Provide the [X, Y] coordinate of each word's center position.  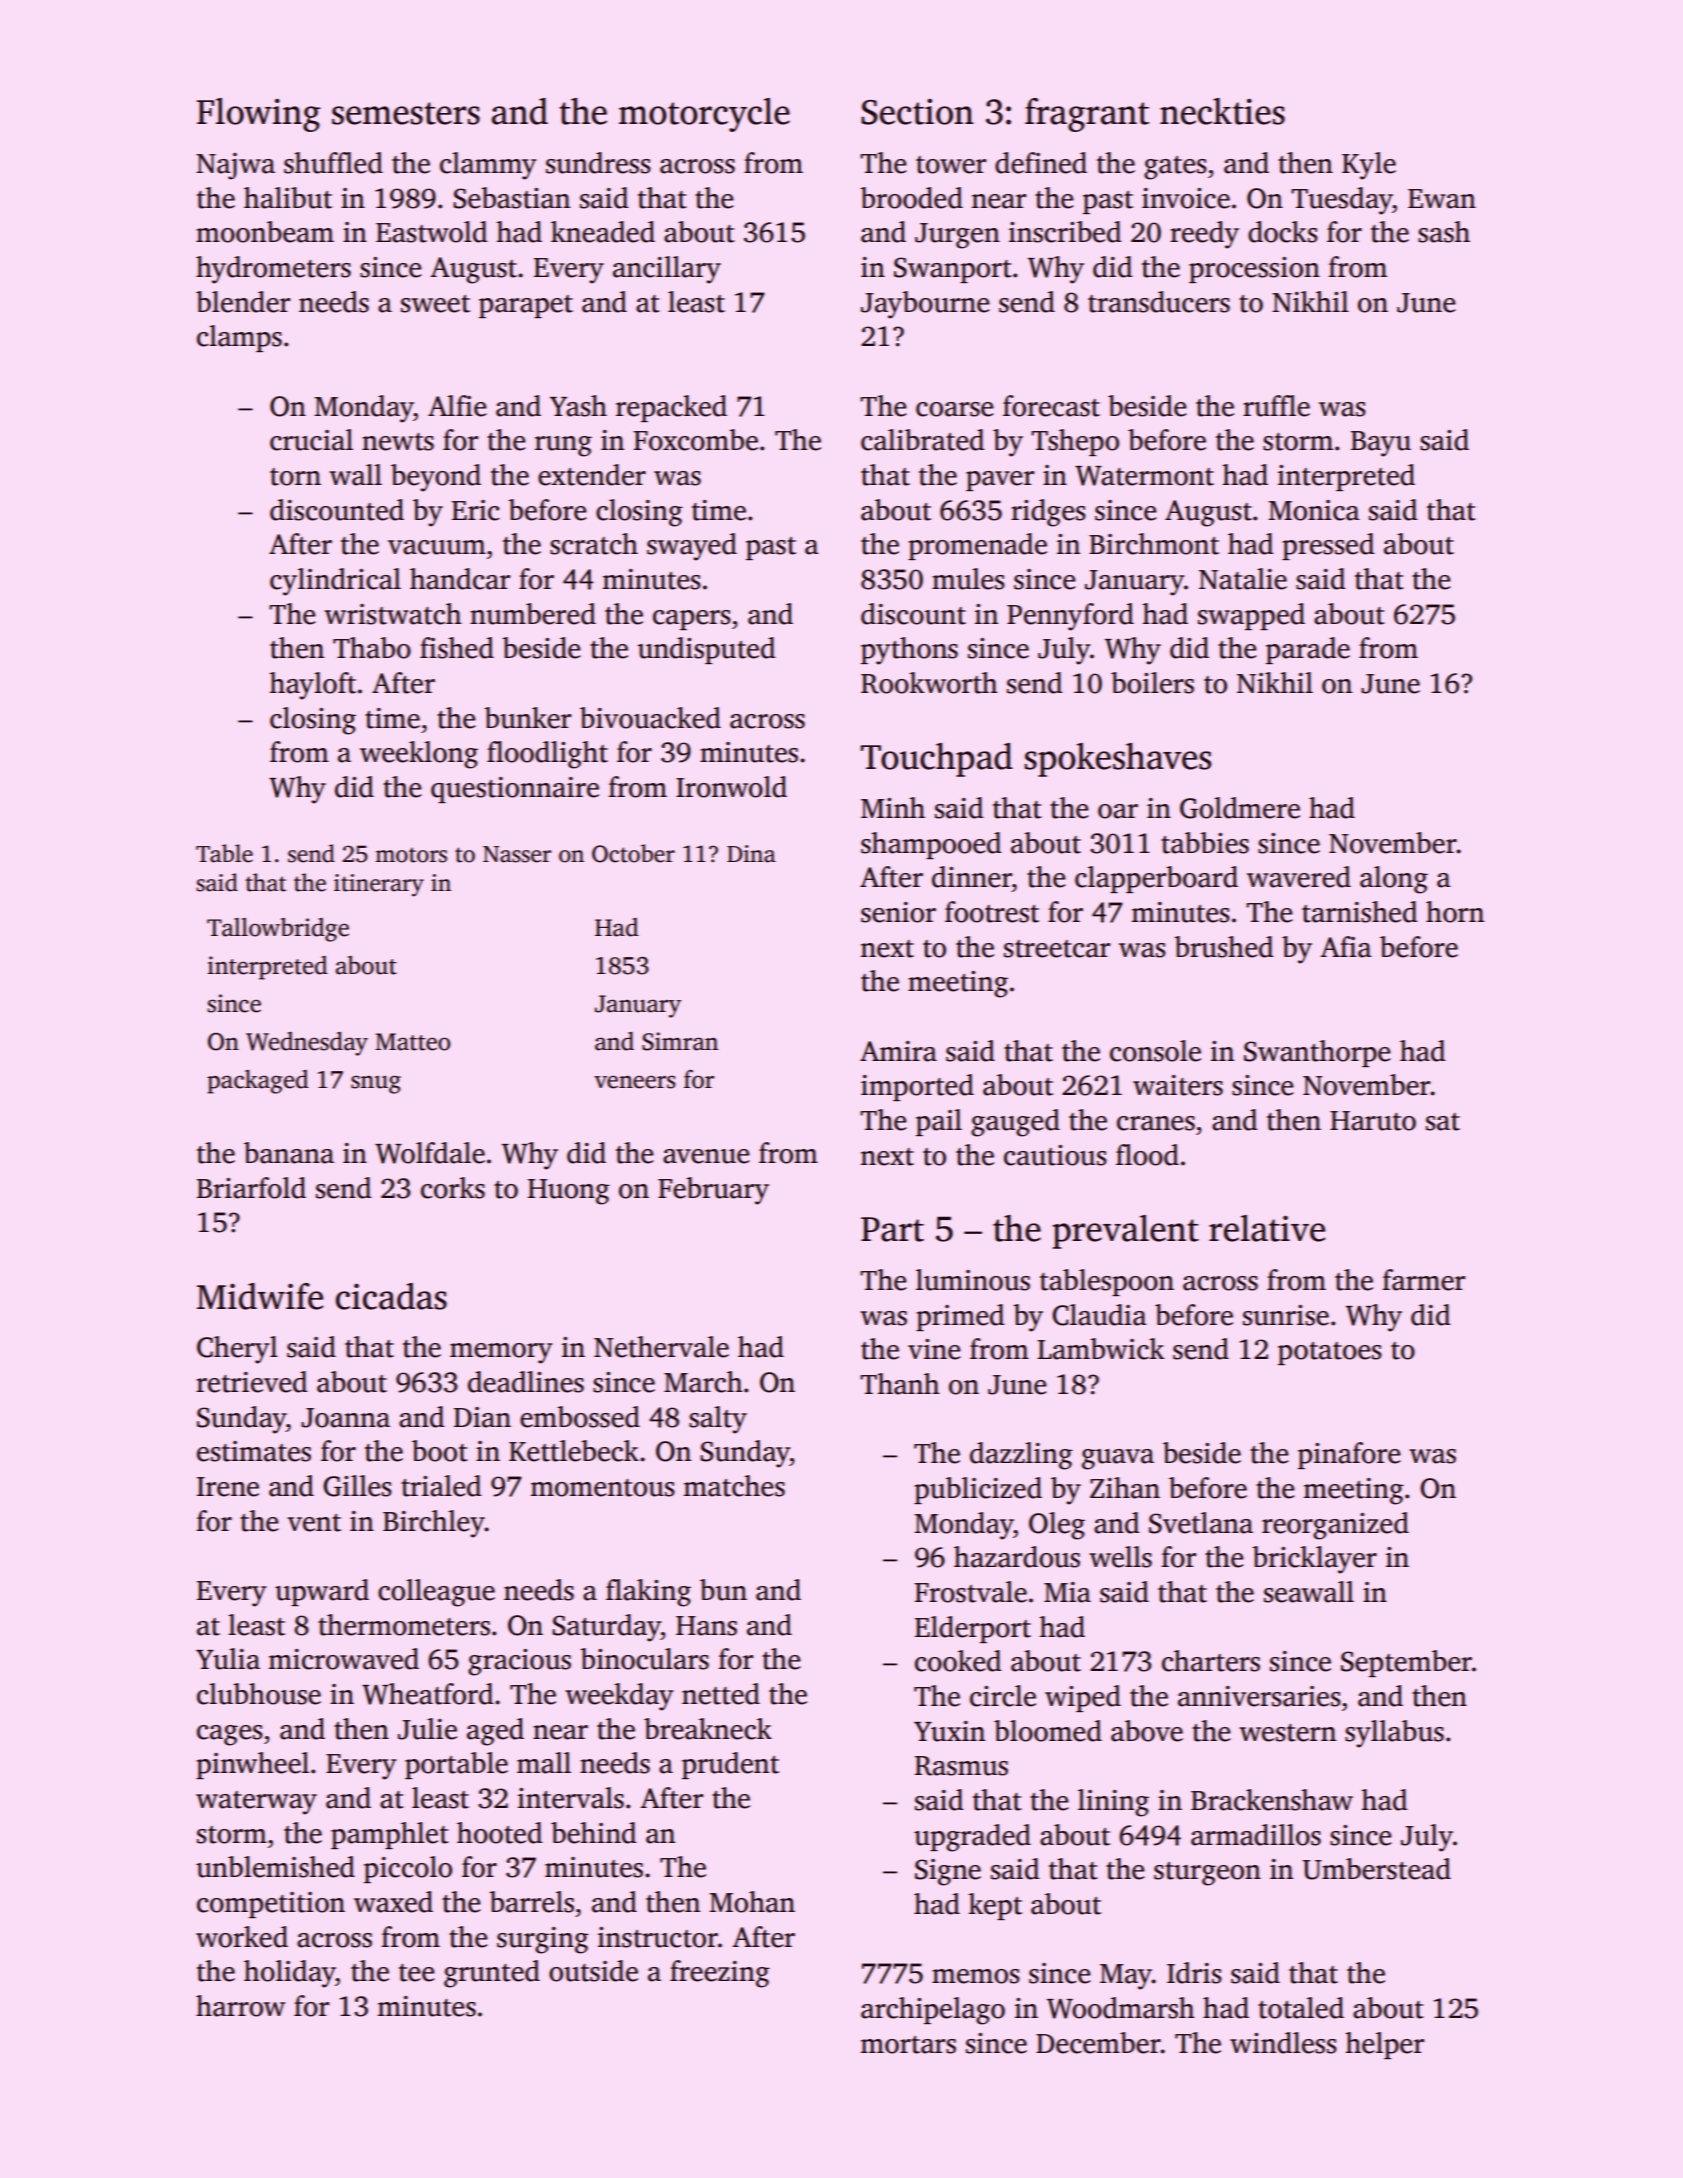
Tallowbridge [278, 930]
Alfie [457, 406]
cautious [1055, 1155]
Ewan [1442, 199]
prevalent [1126, 1232]
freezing [720, 1974]
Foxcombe [695, 440]
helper [1384, 2045]
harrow [240, 2006]
